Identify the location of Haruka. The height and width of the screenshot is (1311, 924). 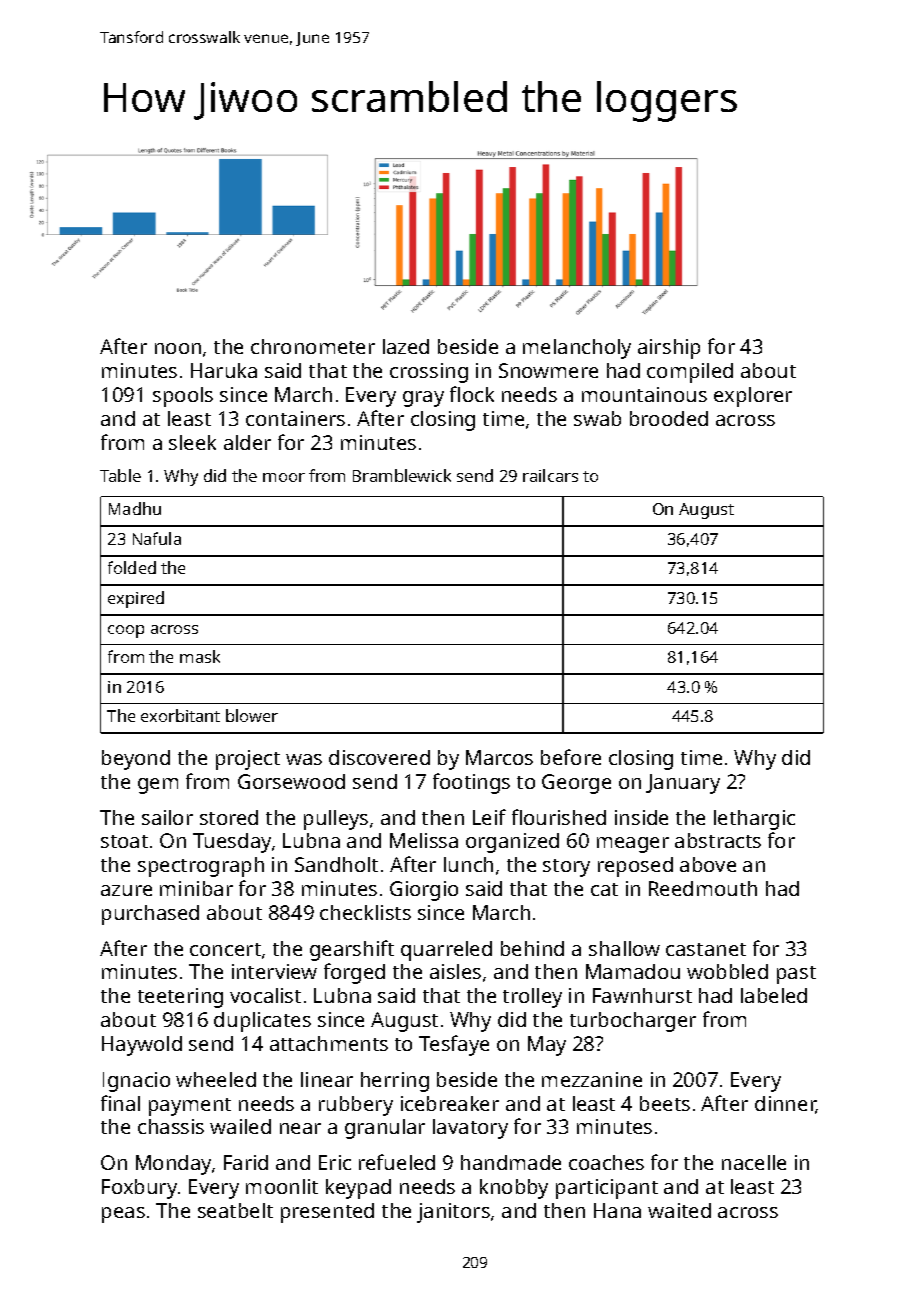
(224, 370).
